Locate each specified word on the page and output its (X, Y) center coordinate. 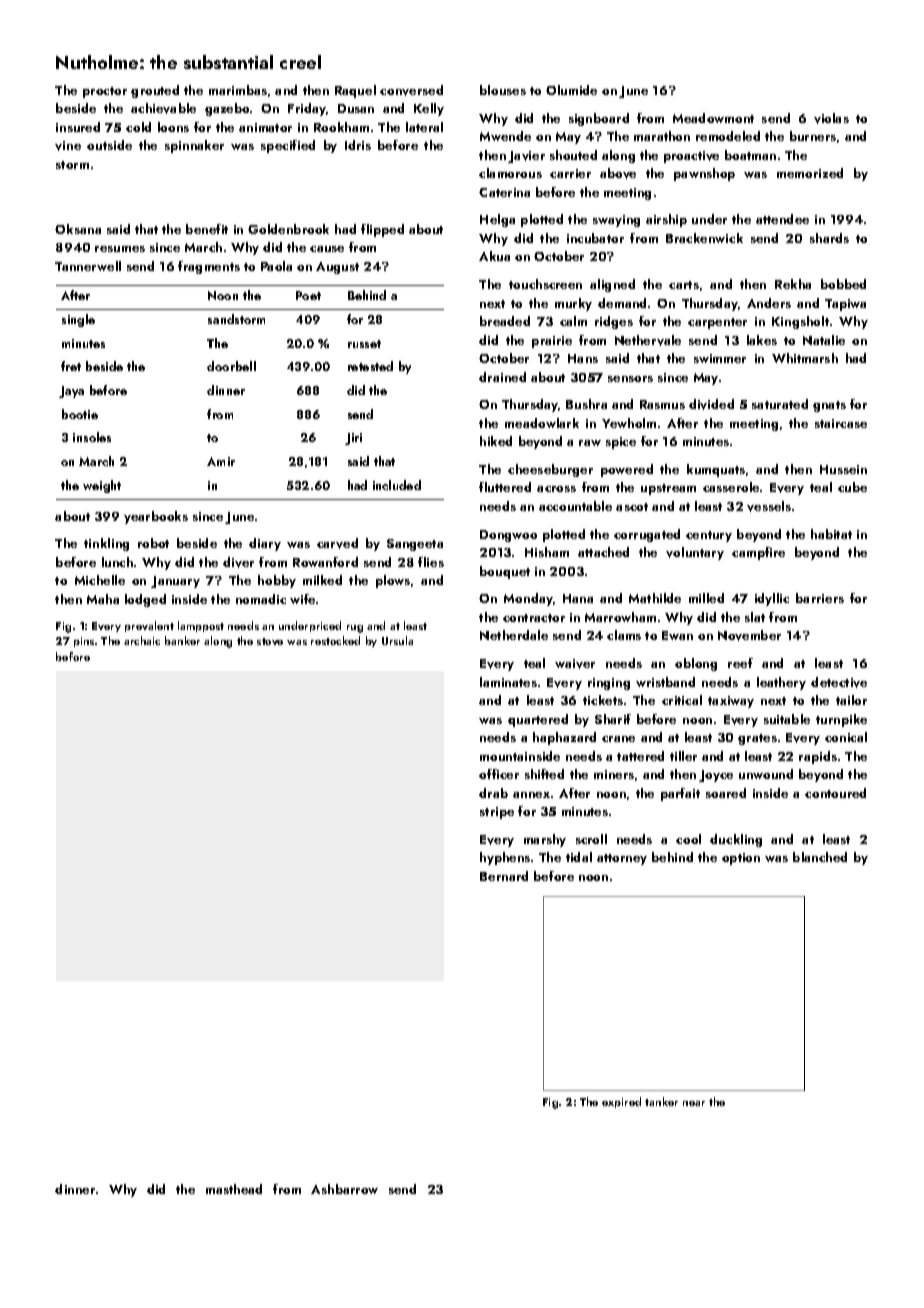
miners (614, 774)
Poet (308, 295)
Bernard (504, 876)
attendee (782, 219)
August (337, 268)
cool (688, 839)
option (741, 859)
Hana (578, 598)
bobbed (843, 284)
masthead (234, 1189)
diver (238, 562)
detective (839, 682)
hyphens (505, 858)
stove (270, 641)
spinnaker (194, 146)
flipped (382, 230)
